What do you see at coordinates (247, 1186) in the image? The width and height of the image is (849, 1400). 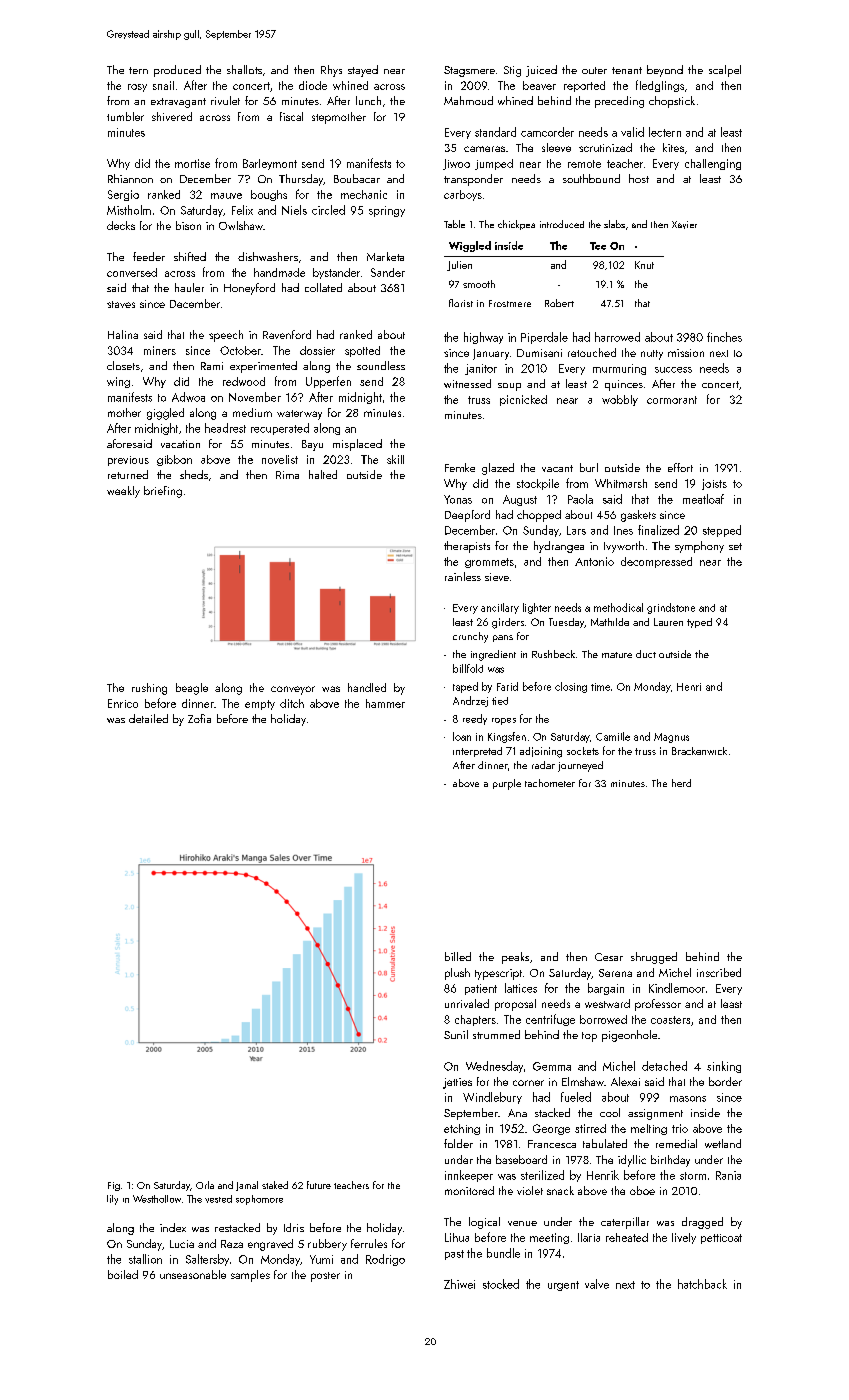 I see `Jamal` at bounding box center [247, 1186].
